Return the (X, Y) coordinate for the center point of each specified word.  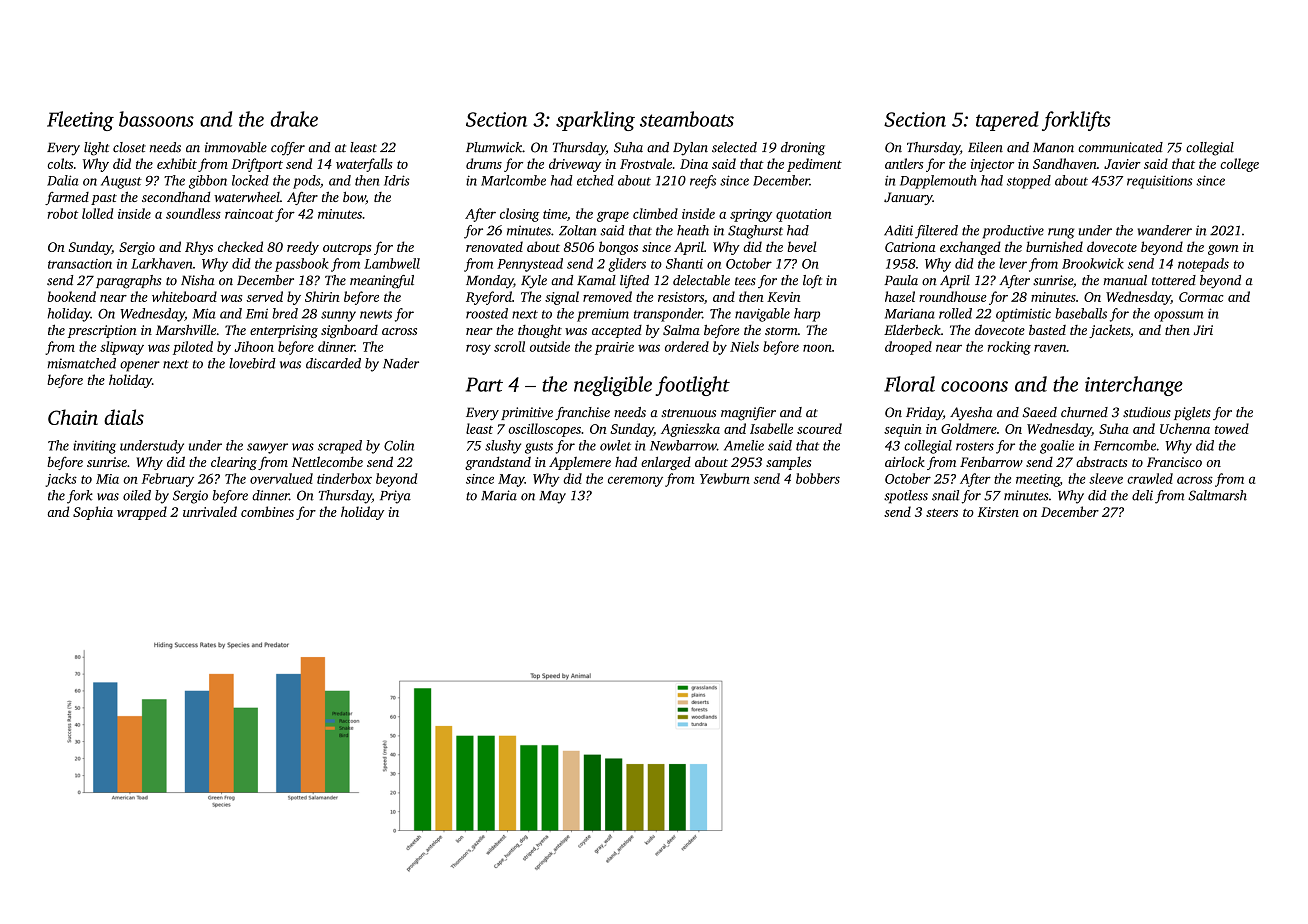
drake (294, 119)
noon (817, 348)
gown (1223, 250)
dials (124, 417)
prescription (102, 331)
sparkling (595, 121)
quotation (803, 215)
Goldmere (969, 428)
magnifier (748, 414)
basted (1047, 329)
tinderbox (344, 478)
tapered (1007, 121)
